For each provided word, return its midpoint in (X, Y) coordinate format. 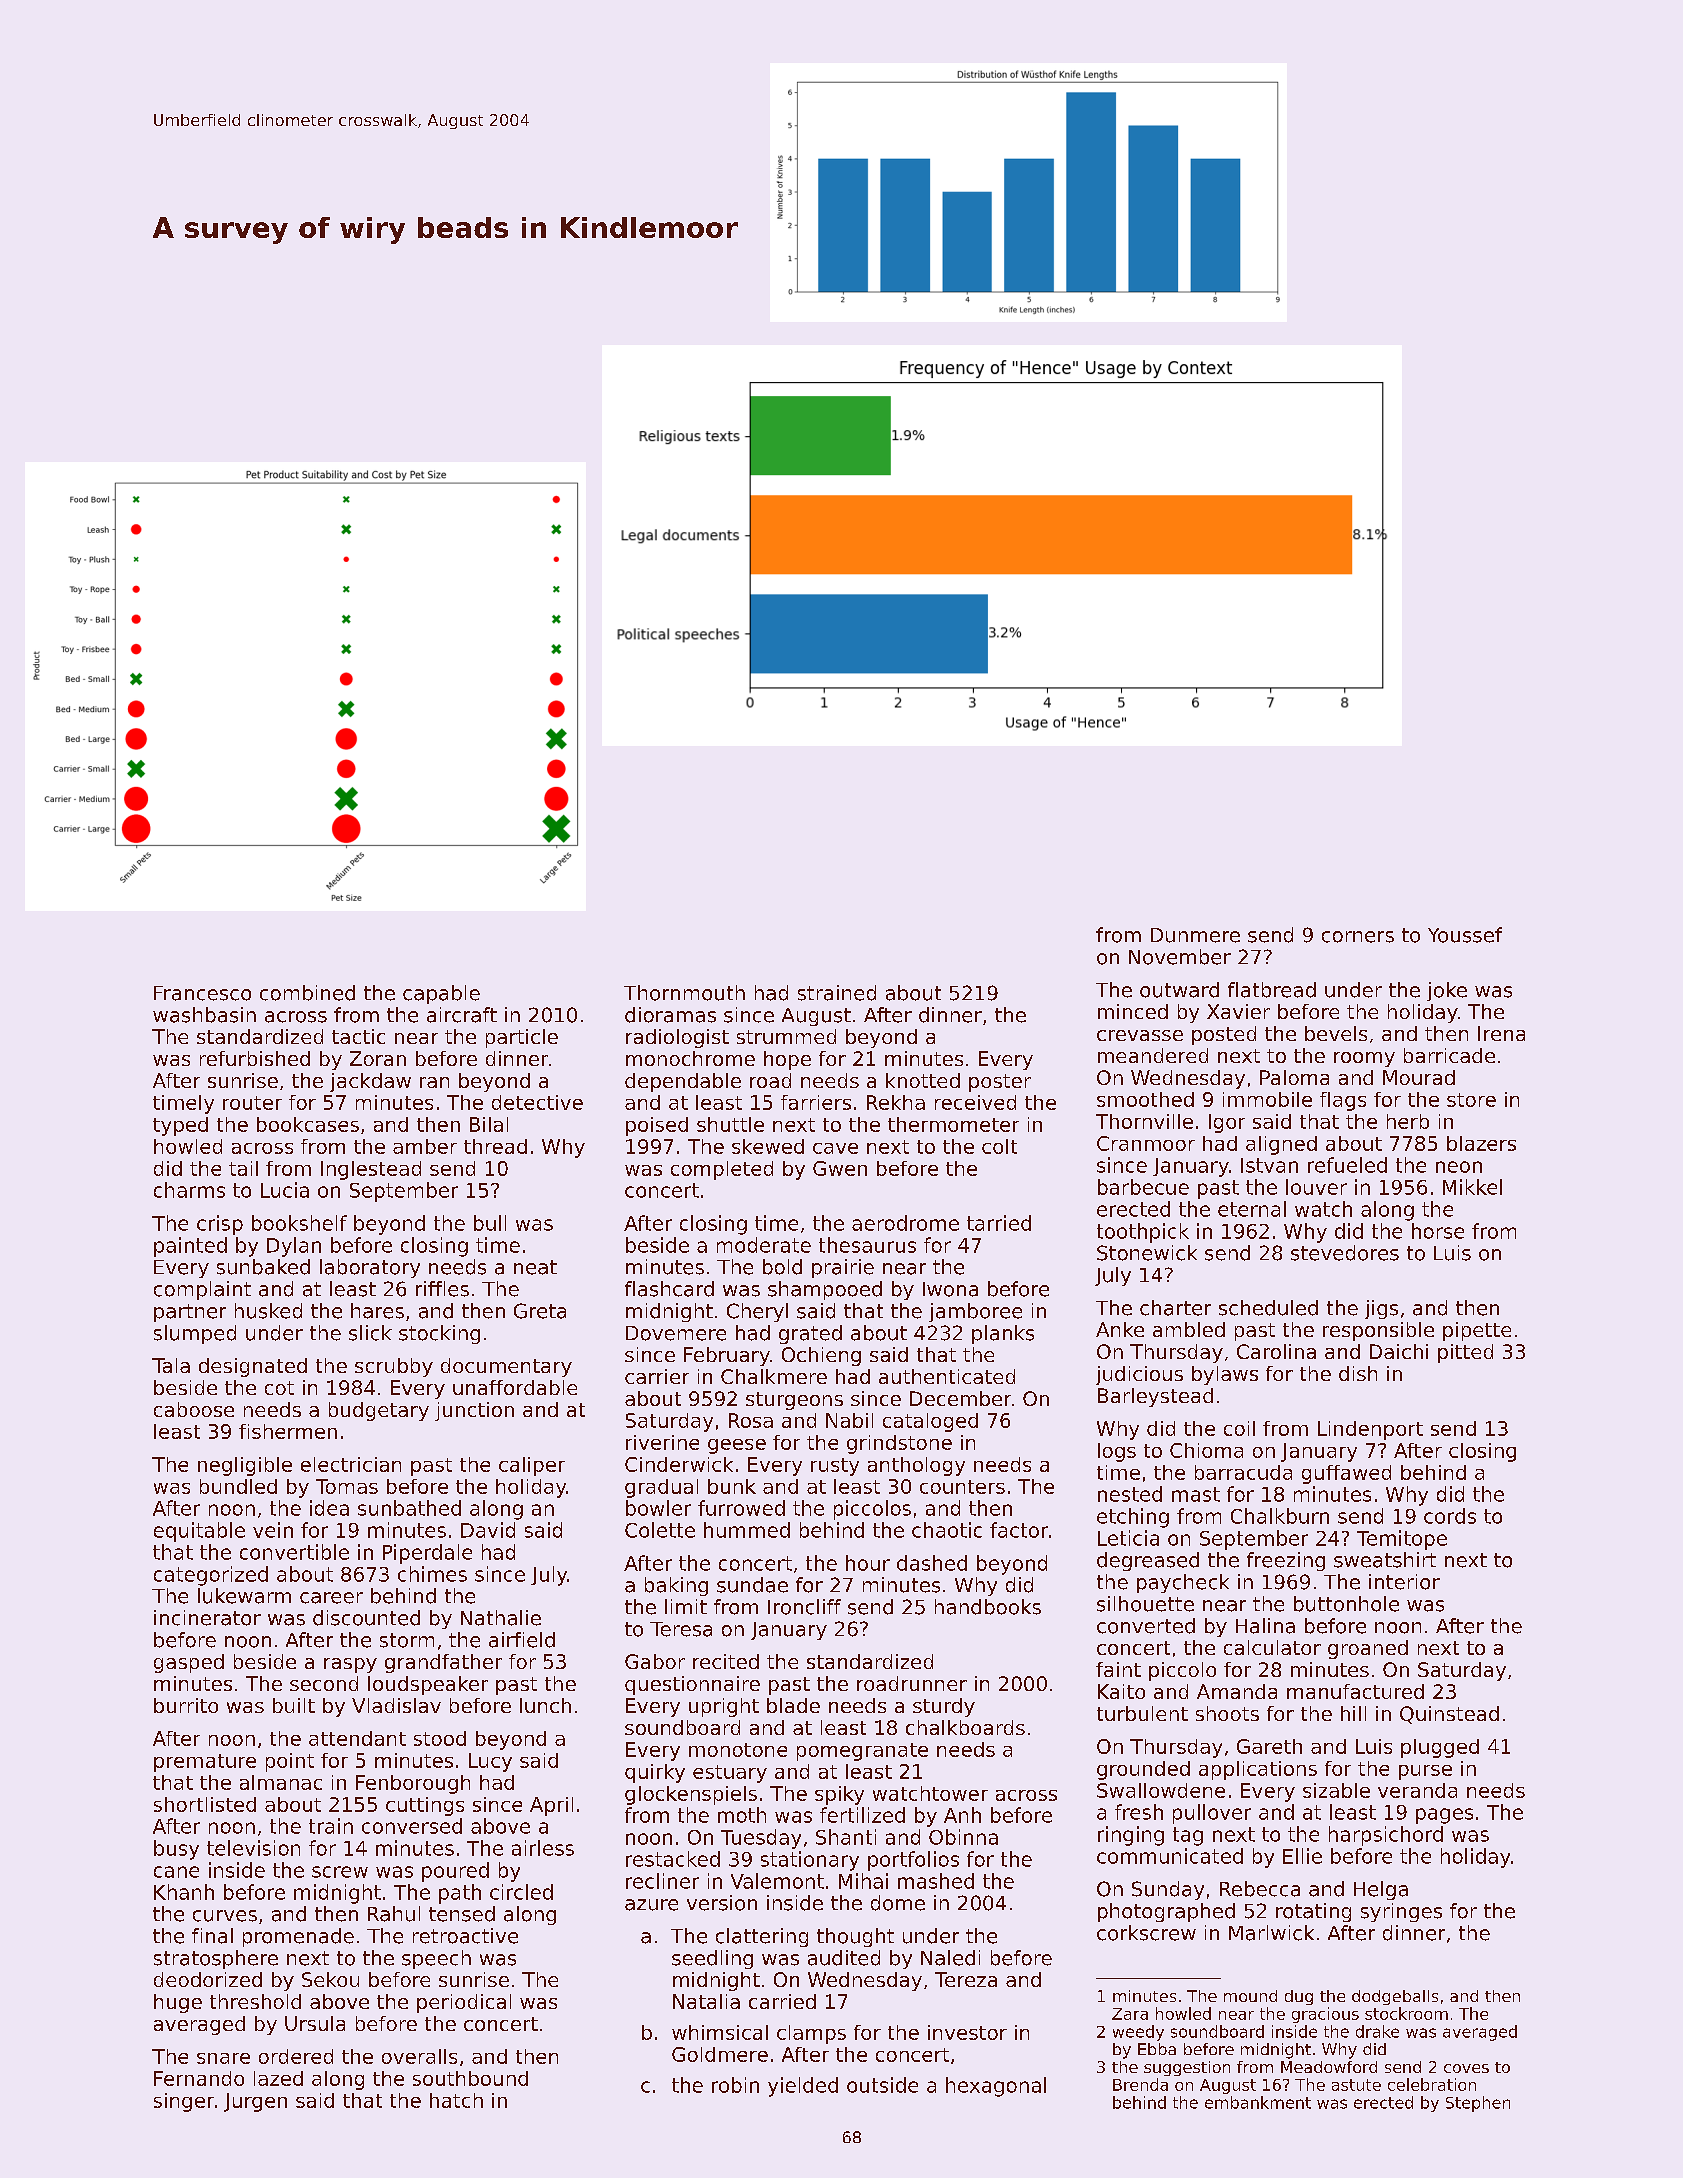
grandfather (443, 1663)
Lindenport (1370, 1430)
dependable (683, 1082)
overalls (419, 2056)
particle (522, 1038)
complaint (202, 1290)
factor (1019, 1530)
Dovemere (676, 1333)
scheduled (1268, 1308)
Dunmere (1195, 935)
